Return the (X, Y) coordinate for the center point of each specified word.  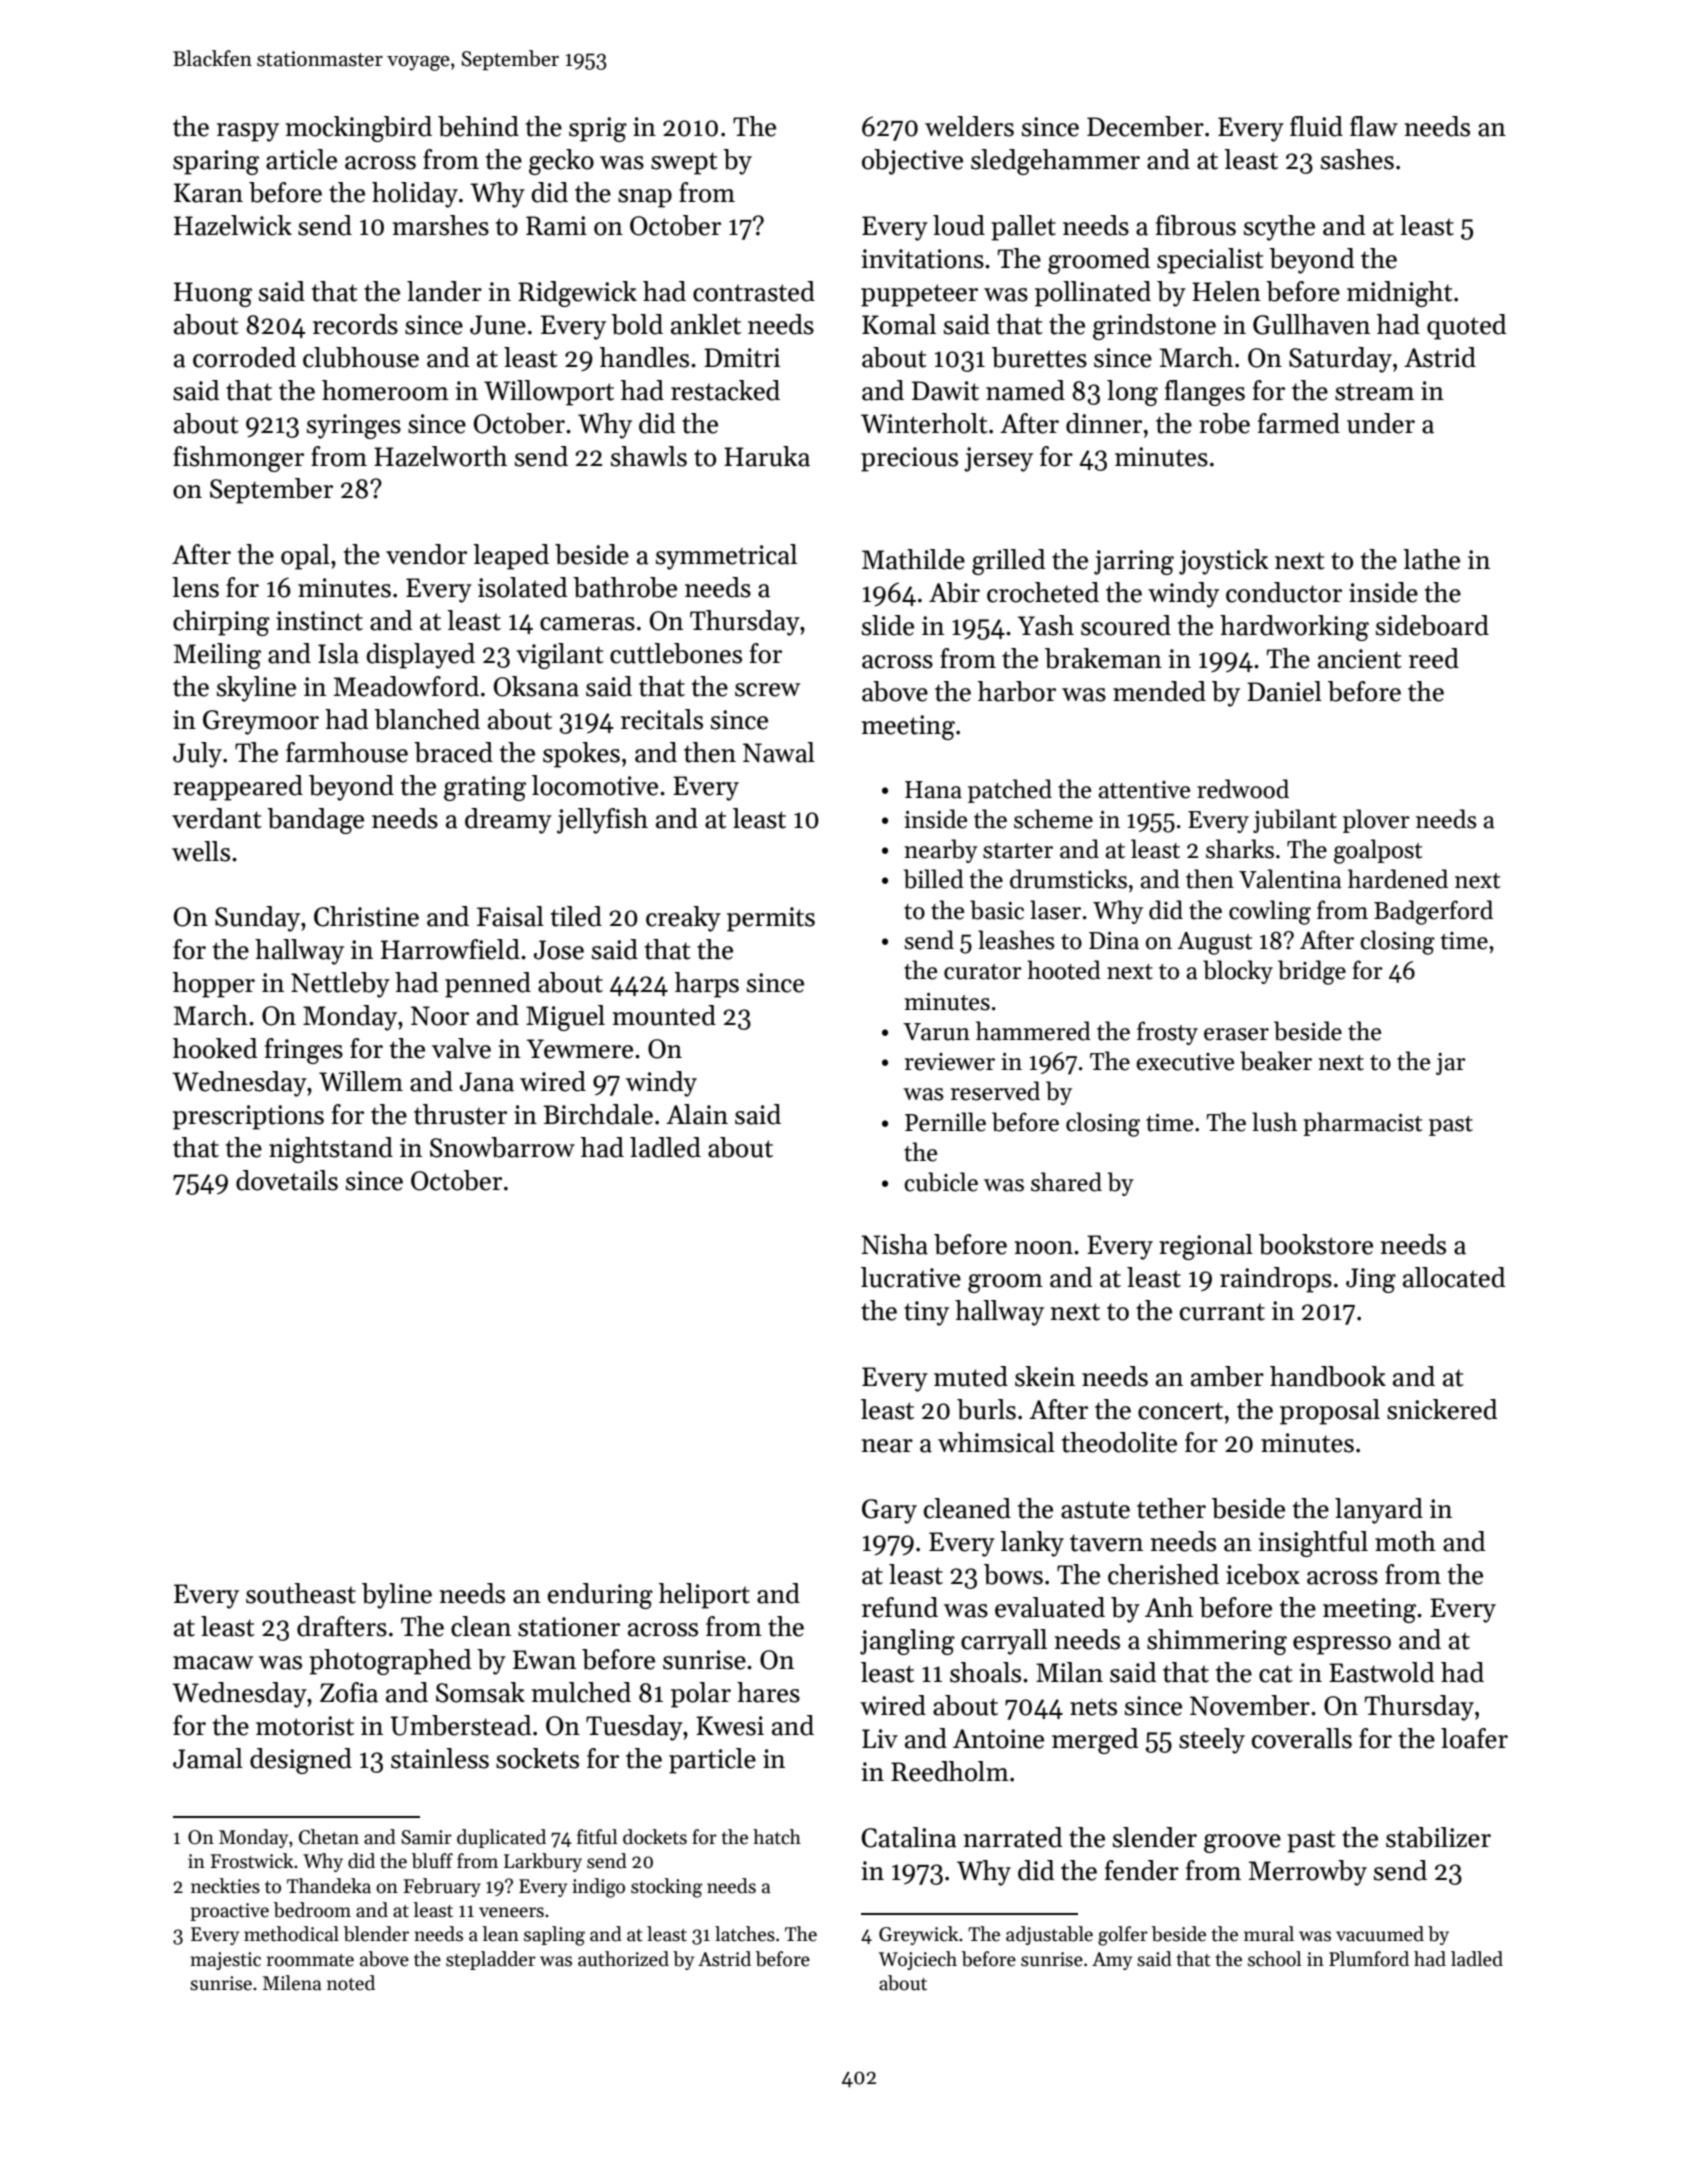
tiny (926, 1313)
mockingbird (358, 129)
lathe (1431, 559)
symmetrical (726, 557)
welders (969, 126)
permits (771, 919)
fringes (304, 1051)
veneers (511, 1912)
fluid (1316, 126)
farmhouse (347, 752)
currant (1222, 1312)
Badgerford (1433, 912)
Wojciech (918, 1960)
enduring (600, 1596)
